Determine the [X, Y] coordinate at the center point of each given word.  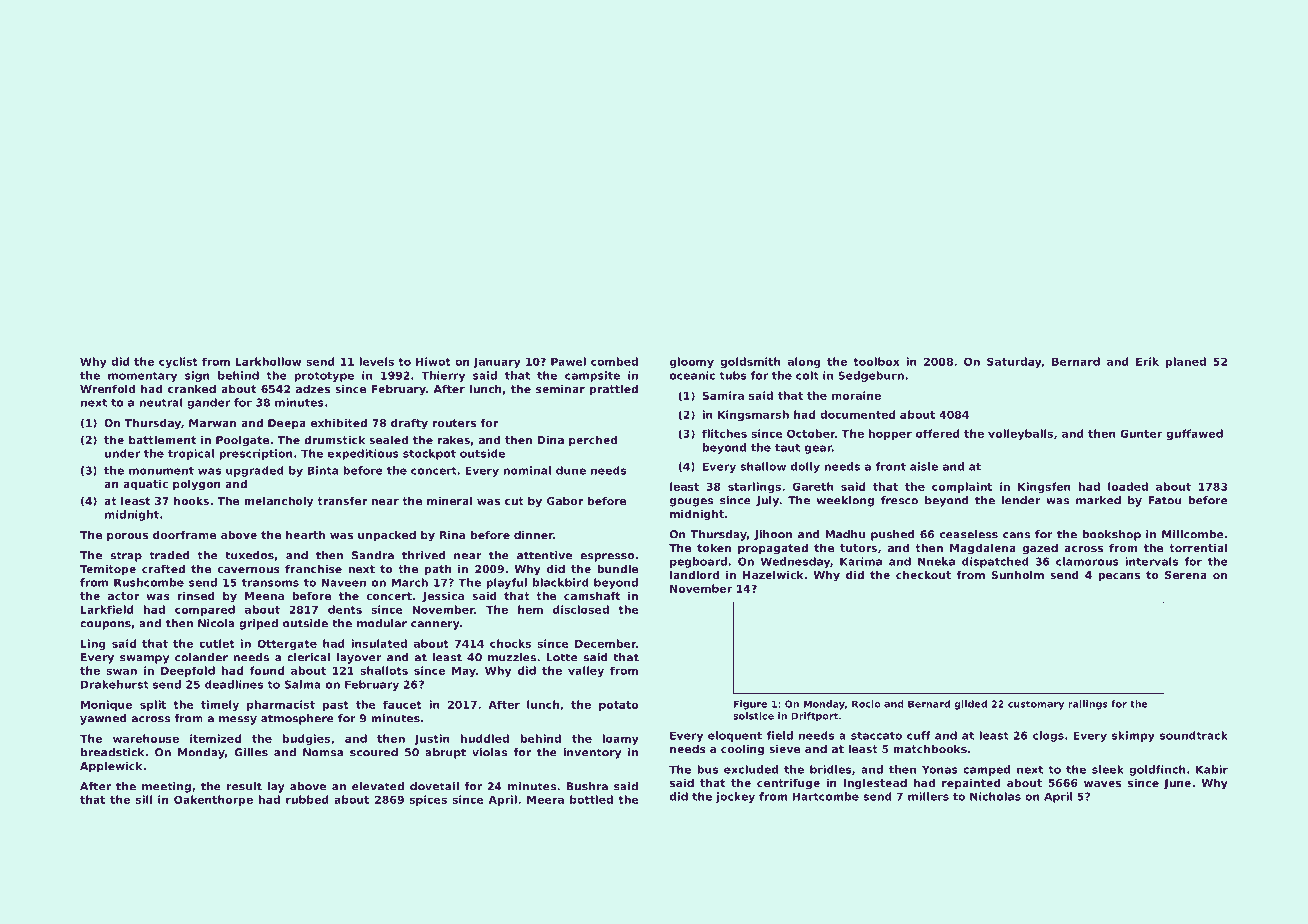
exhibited [339, 423]
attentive [544, 555]
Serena [1186, 575]
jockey [735, 797]
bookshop [1111, 535]
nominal [527, 470]
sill [144, 799]
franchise [313, 569]
